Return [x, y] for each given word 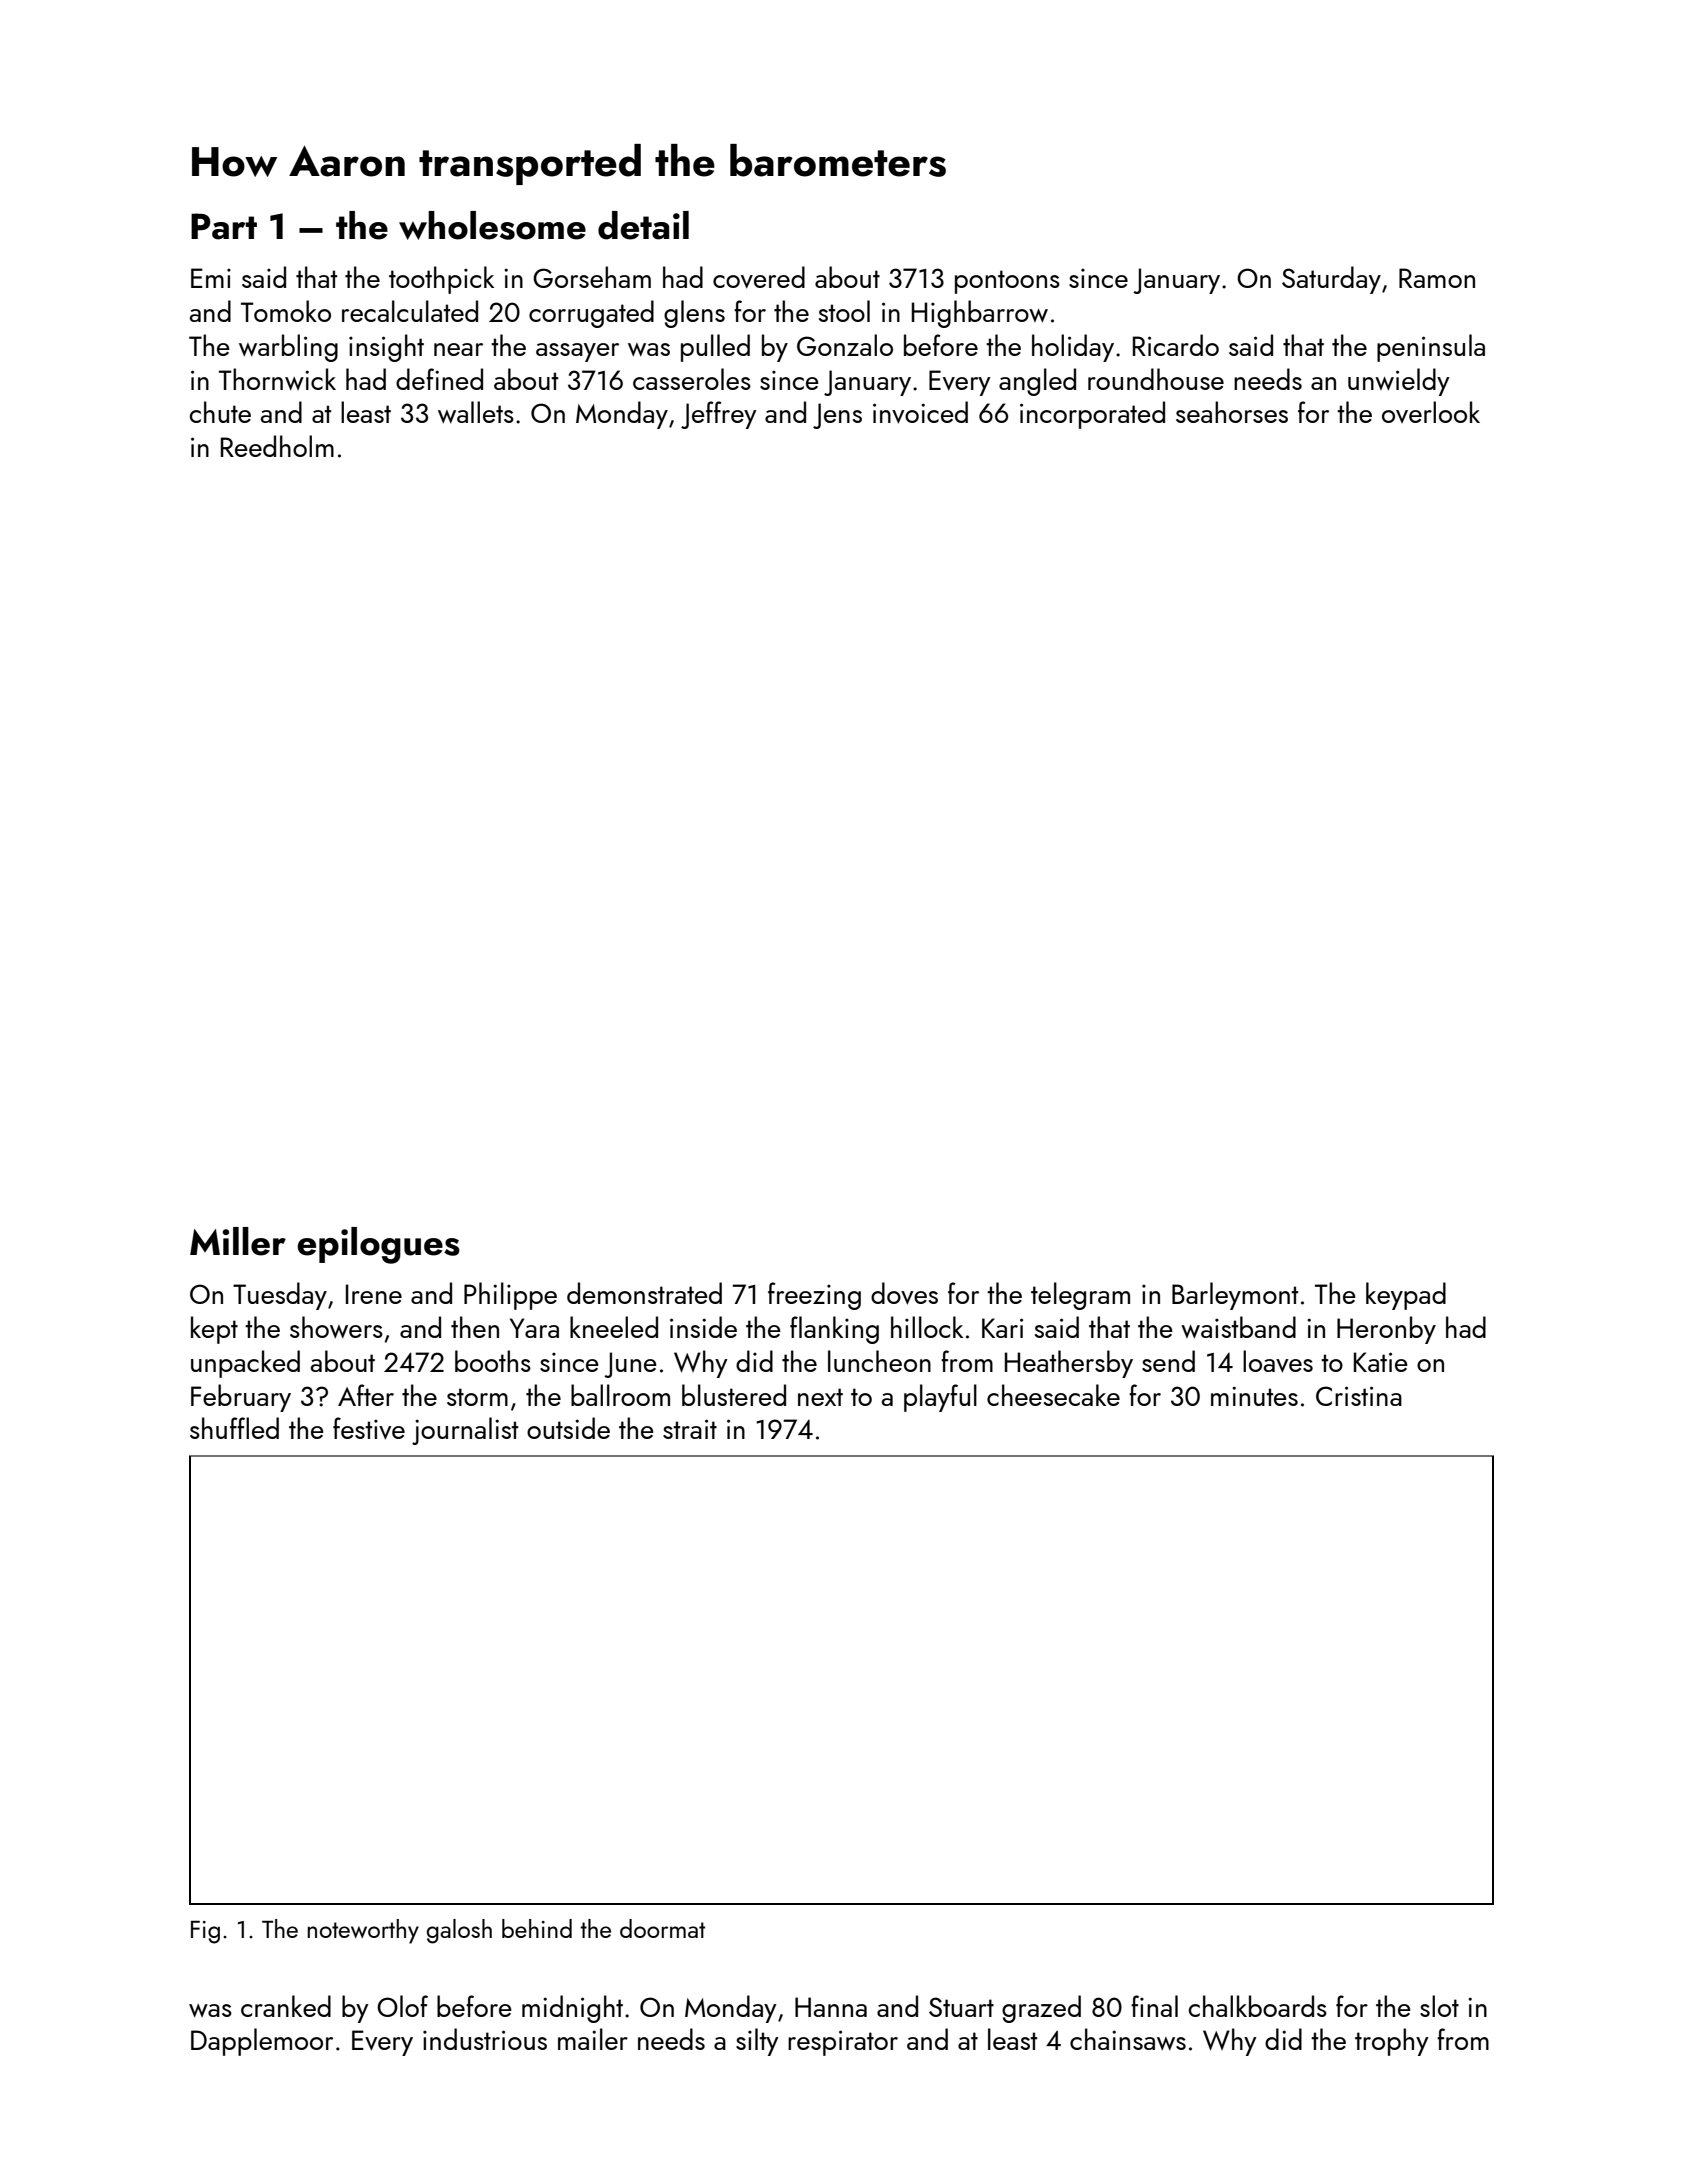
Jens [837, 416]
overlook [1431, 412]
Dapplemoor [262, 2042]
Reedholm [277, 446]
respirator [843, 2043]
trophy [1392, 2042]
